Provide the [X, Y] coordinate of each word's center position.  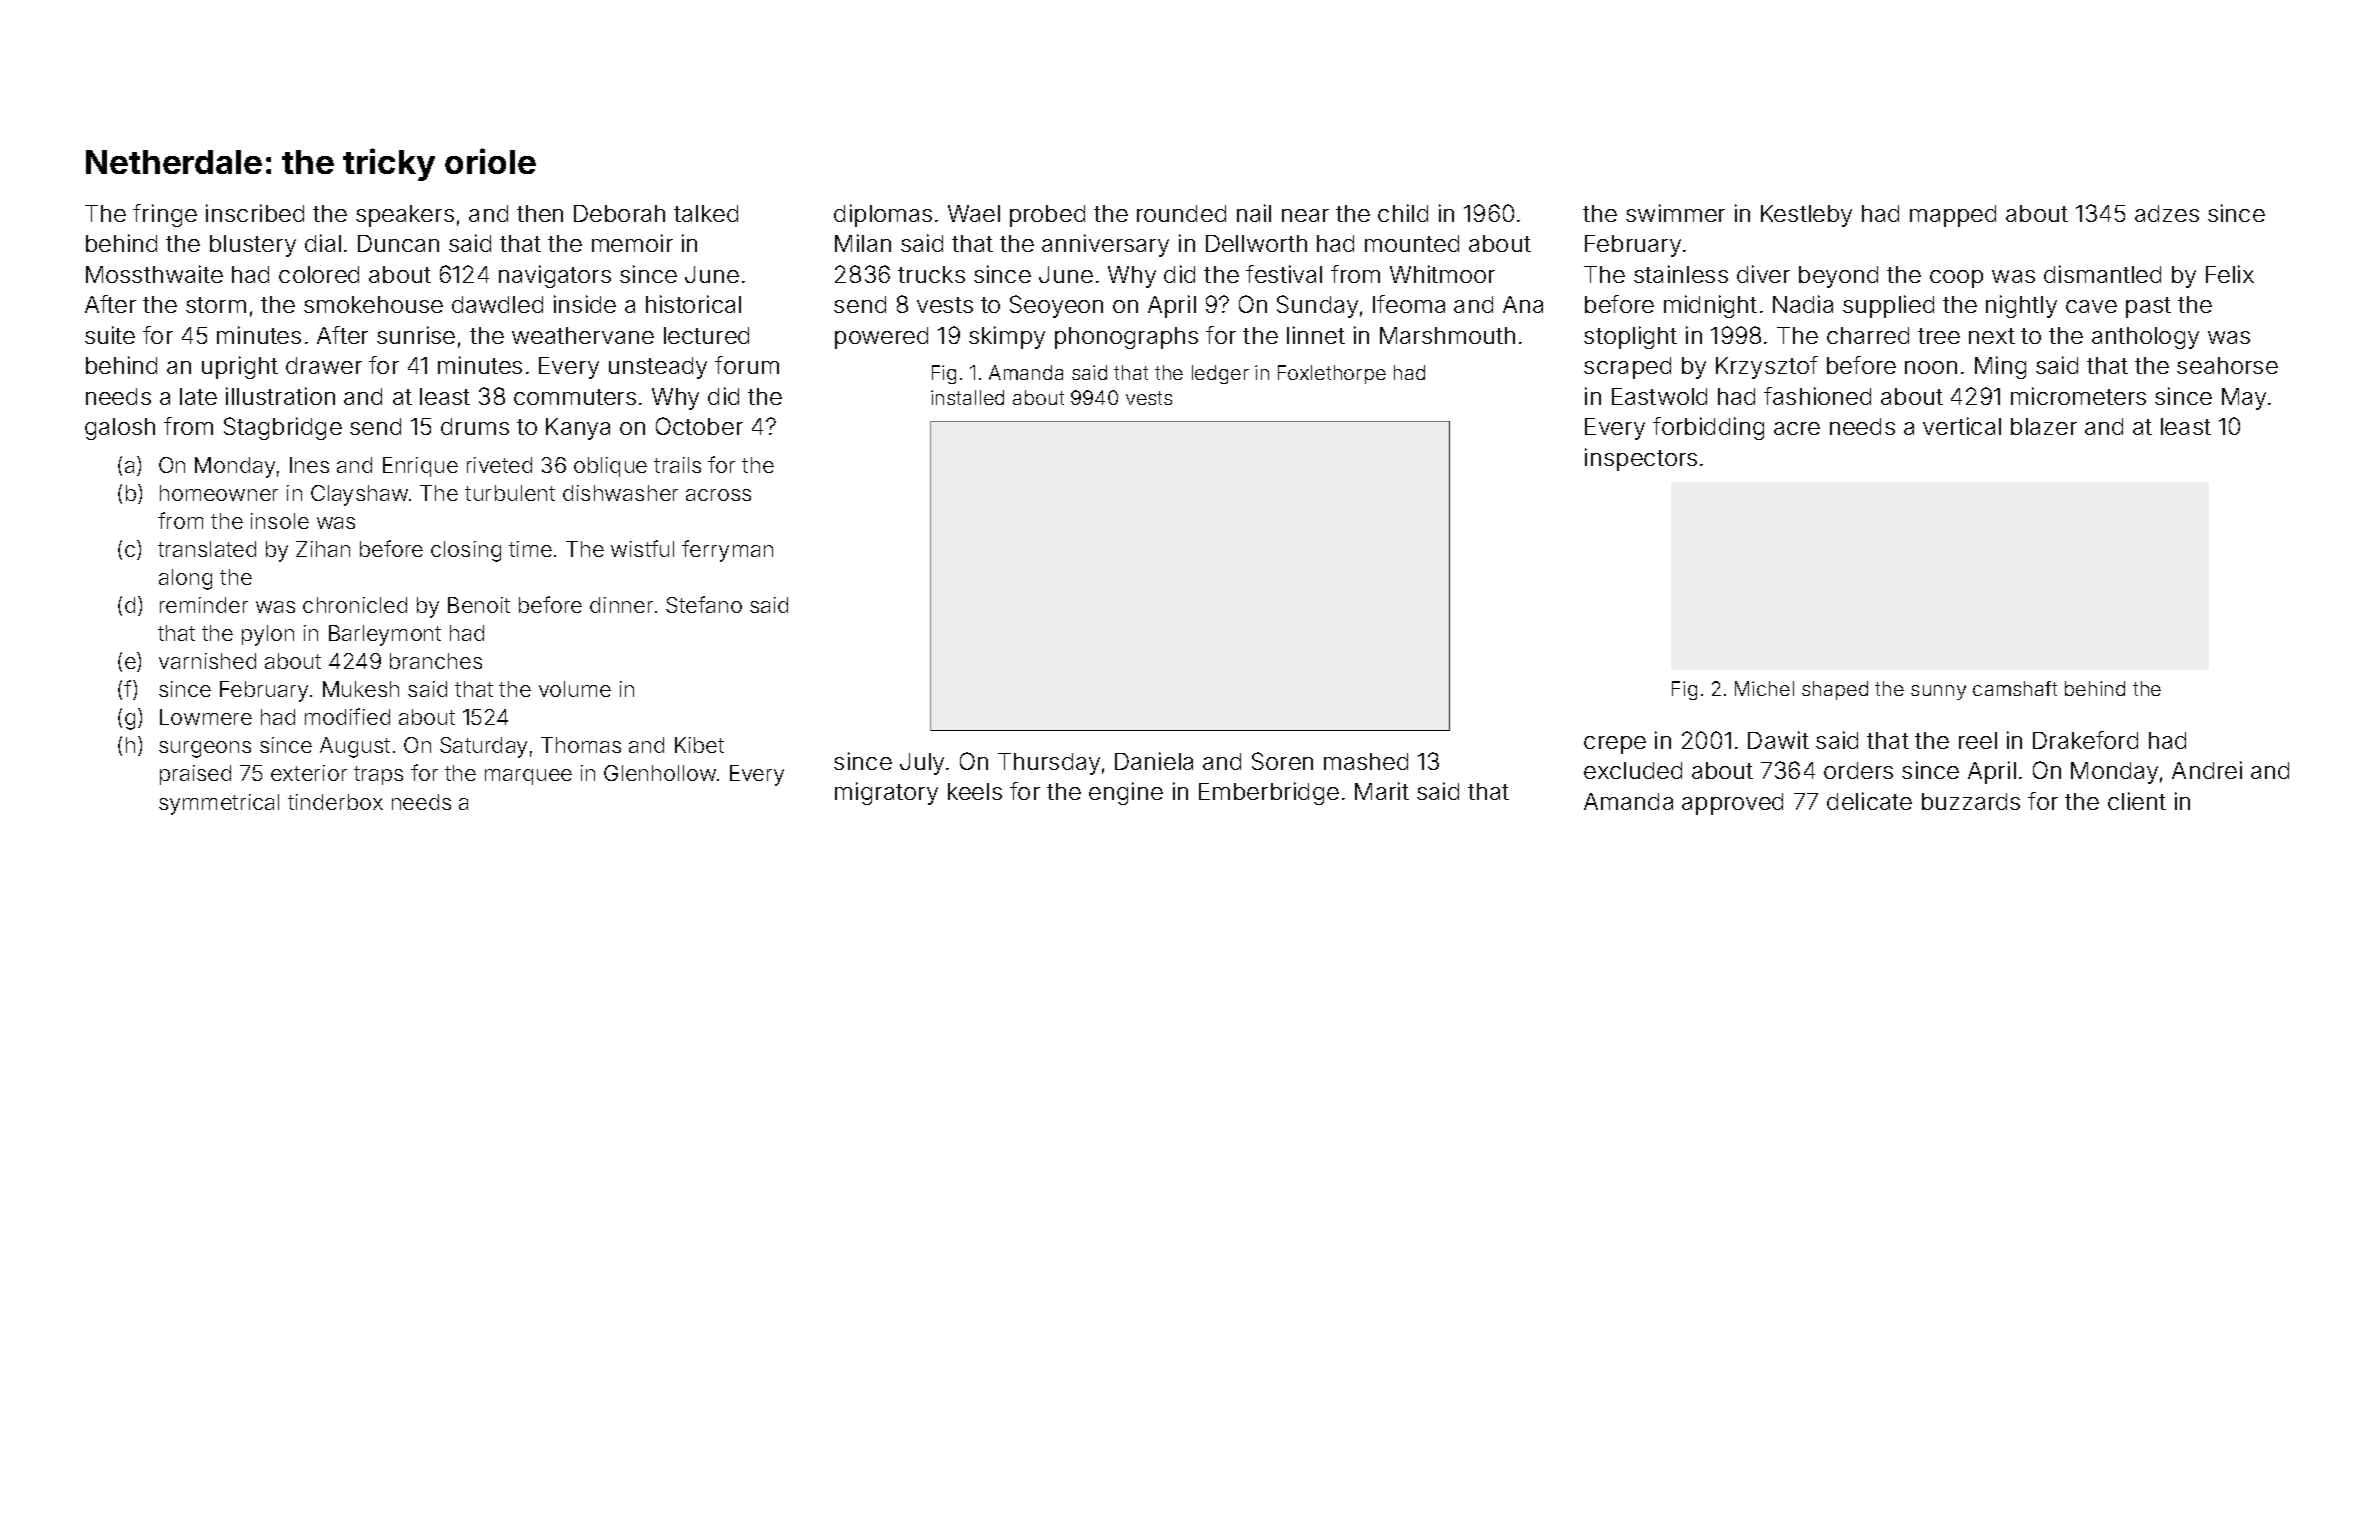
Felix [2230, 274]
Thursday [1049, 764]
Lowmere [206, 717]
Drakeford [2085, 740]
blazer [2044, 426]
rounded [1181, 213]
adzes [2167, 213]
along [185, 579]
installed [967, 397]
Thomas [581, 745]
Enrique [420, 467]
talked [706, 213]
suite [110, 335]
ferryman [727, 551]
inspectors [1641, 459]
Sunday [1317, 306]
